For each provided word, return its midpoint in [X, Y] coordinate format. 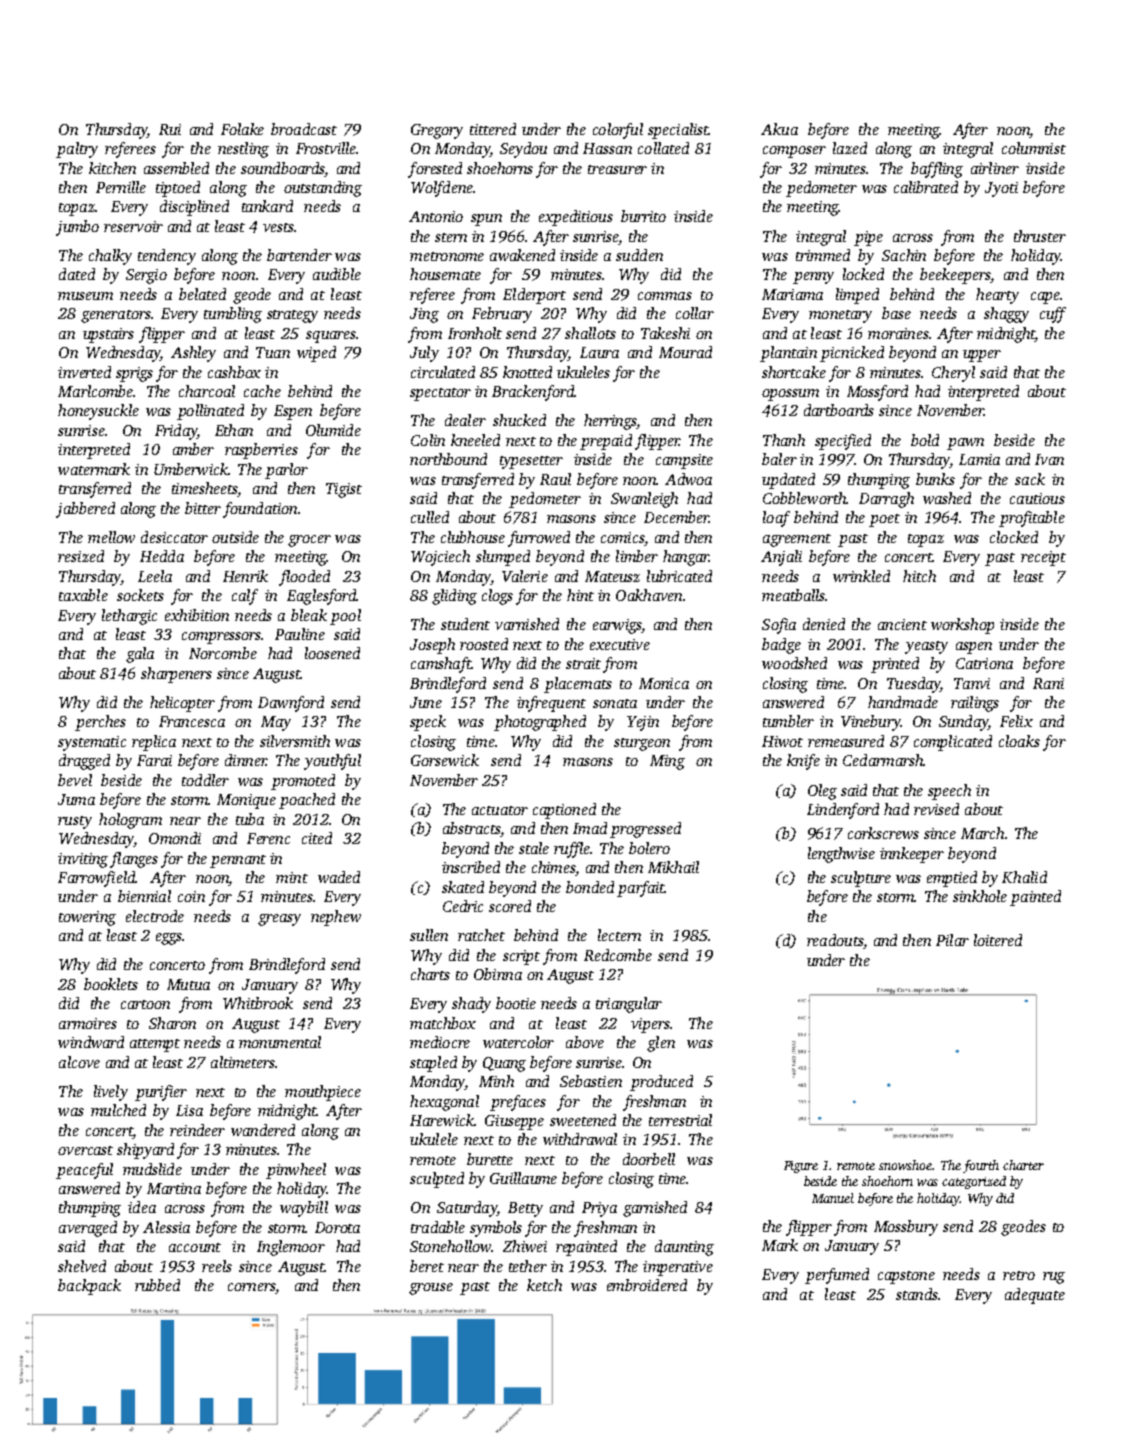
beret [427, 1266]
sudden [639, 255]
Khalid [1024, 877]
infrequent [551, 704]
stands [917, 1294]
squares [331, 337]
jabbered [85, 510]
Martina [174, 1188]
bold [925, 440]
